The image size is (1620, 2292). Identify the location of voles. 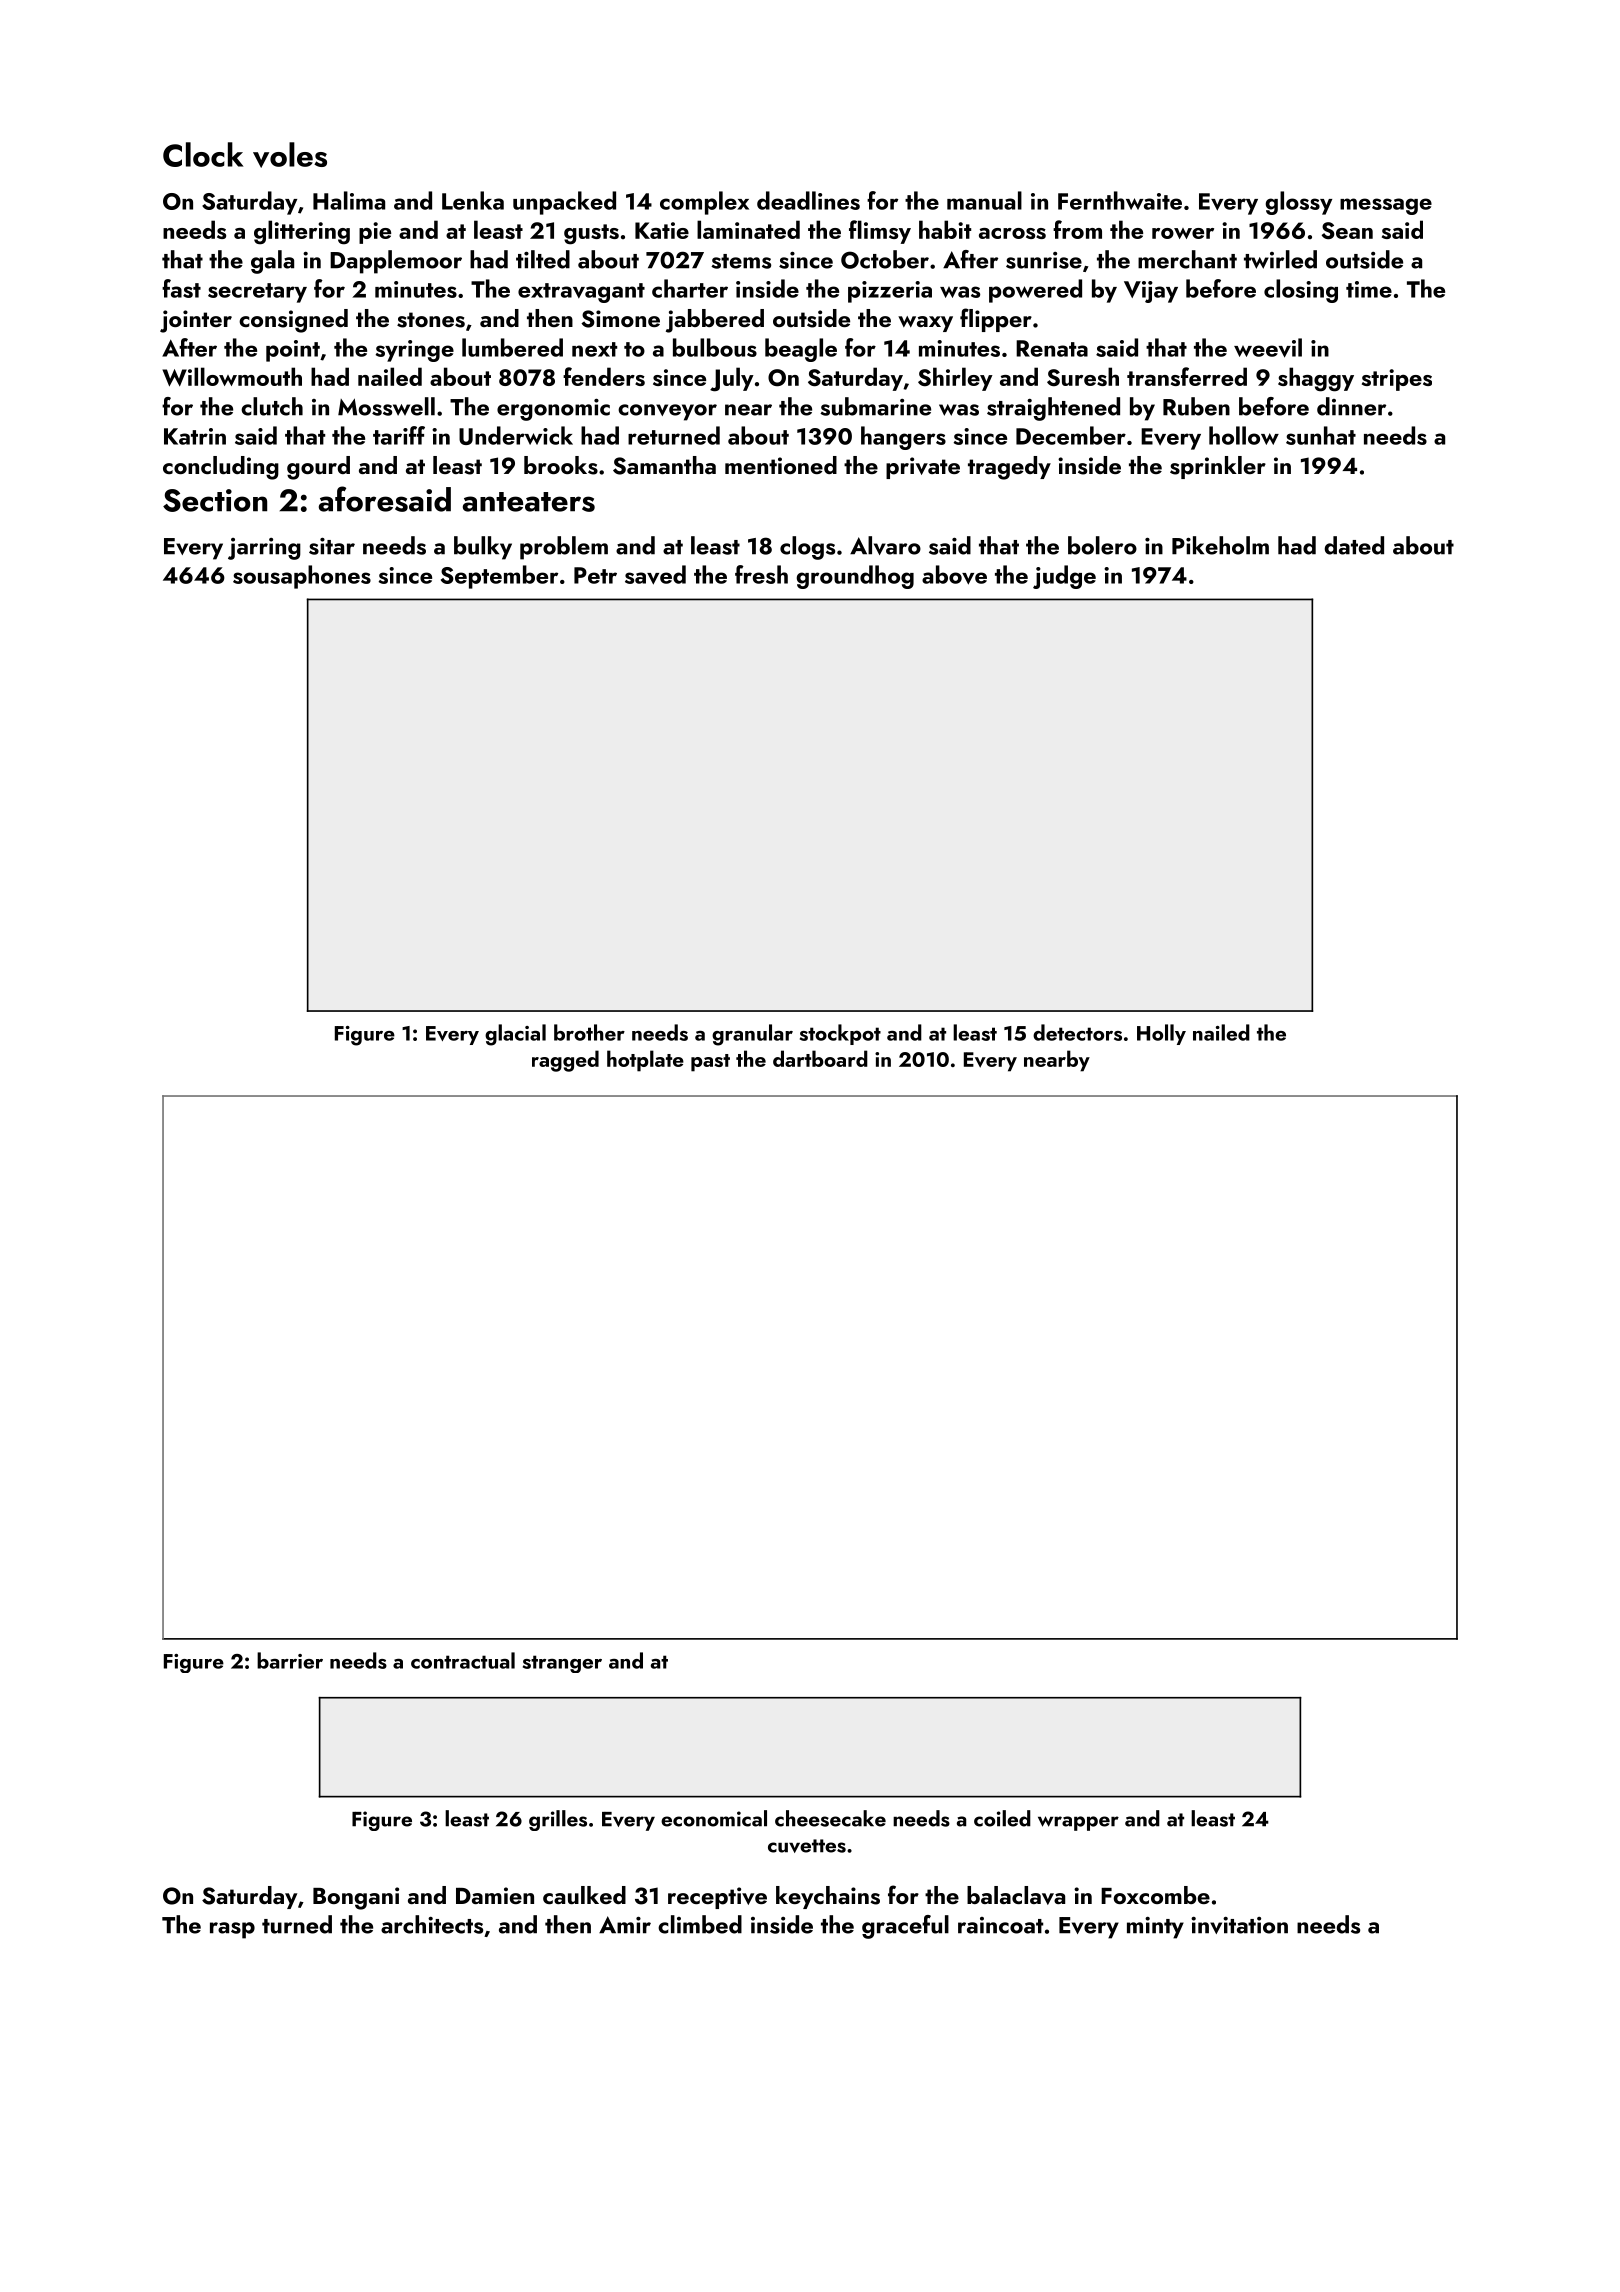
(290, 155).
